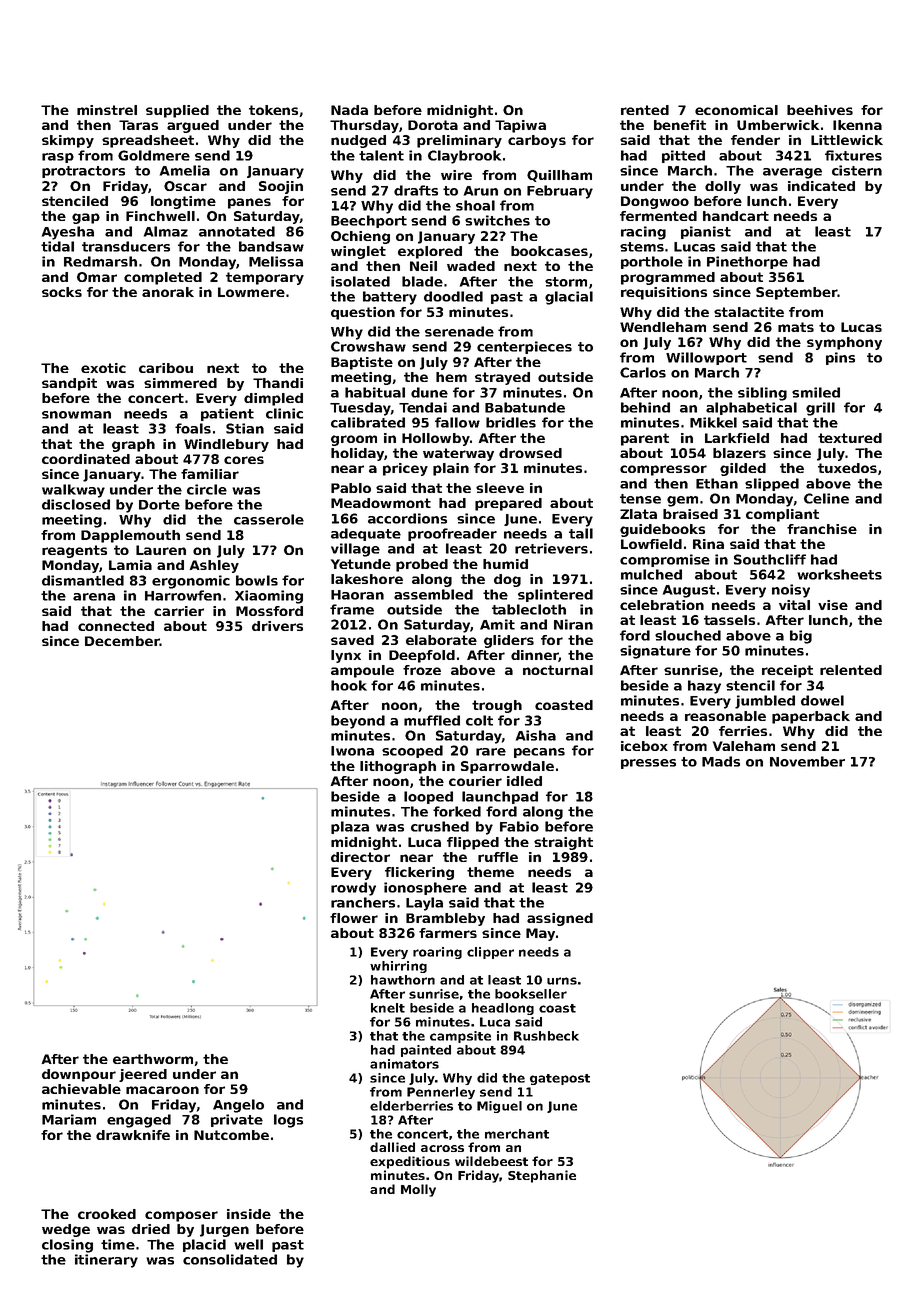 This document has width=924, height=1308. I want to click on splintered, so click(555, 595).
